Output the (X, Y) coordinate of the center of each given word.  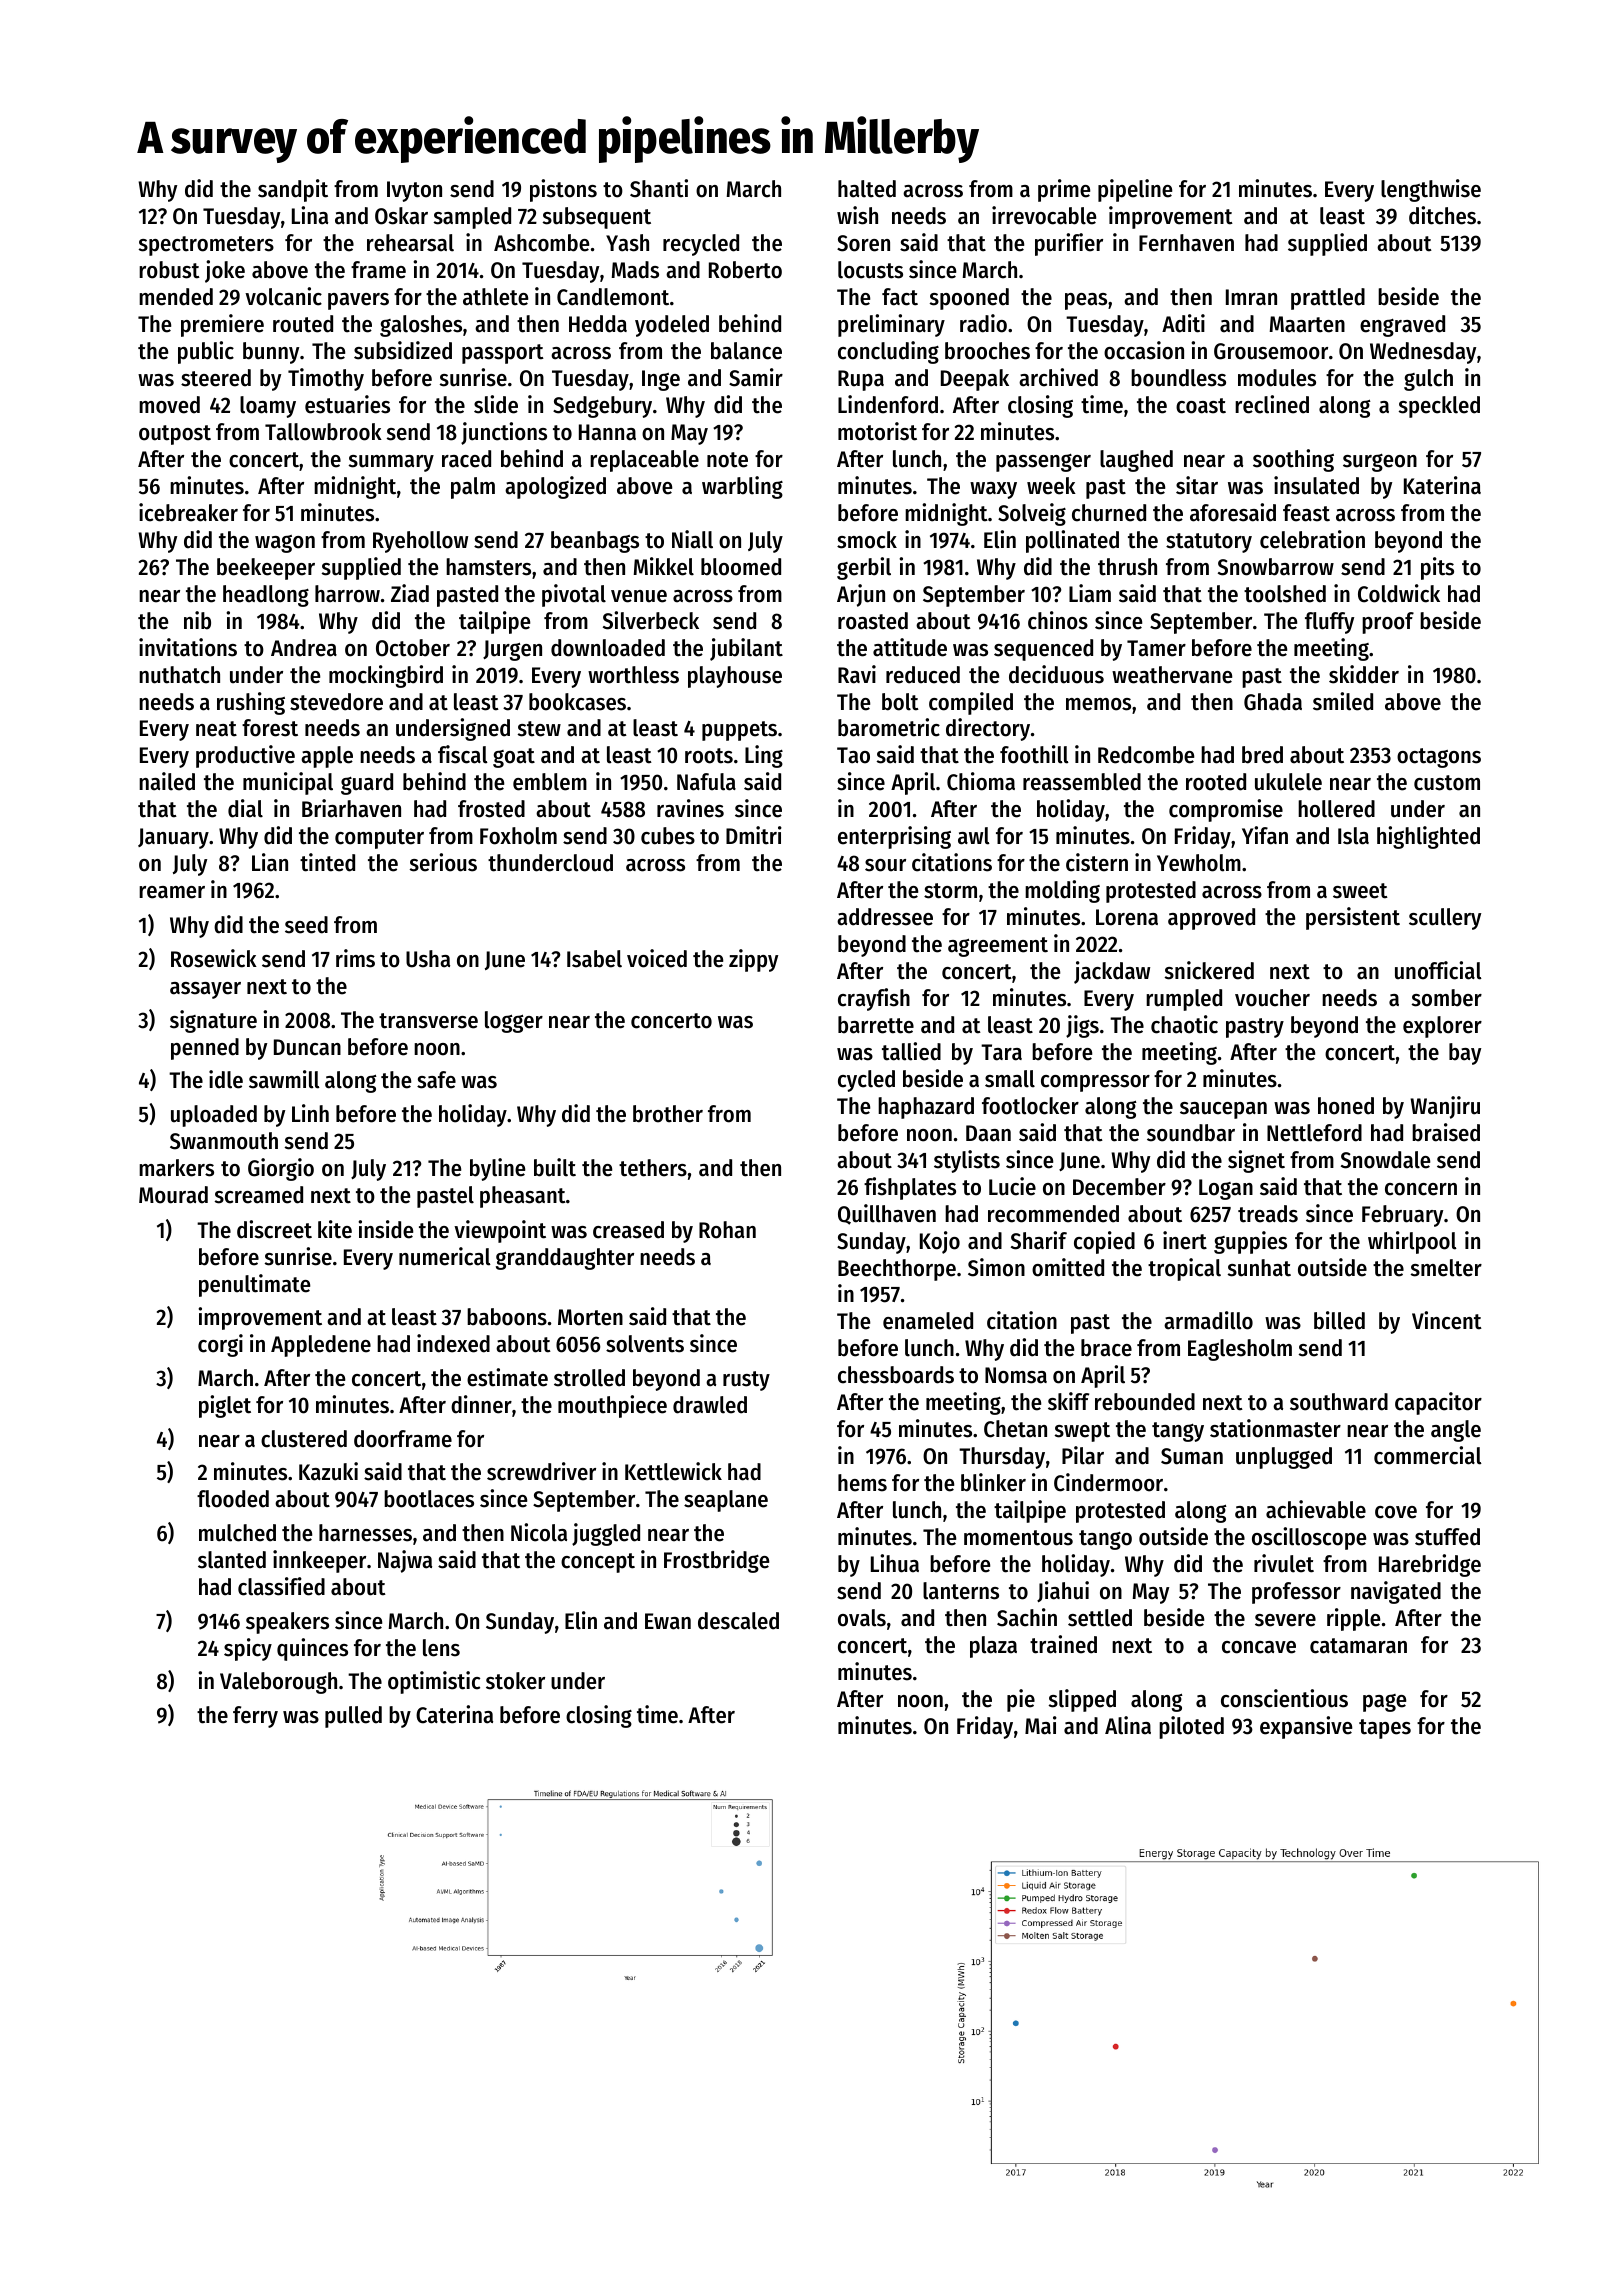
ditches (1442, 215)
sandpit (293, 190)
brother (668, 1114)
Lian (270, 862)
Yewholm (1199, 863)
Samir (756, 377)
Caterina (454, 1714)
